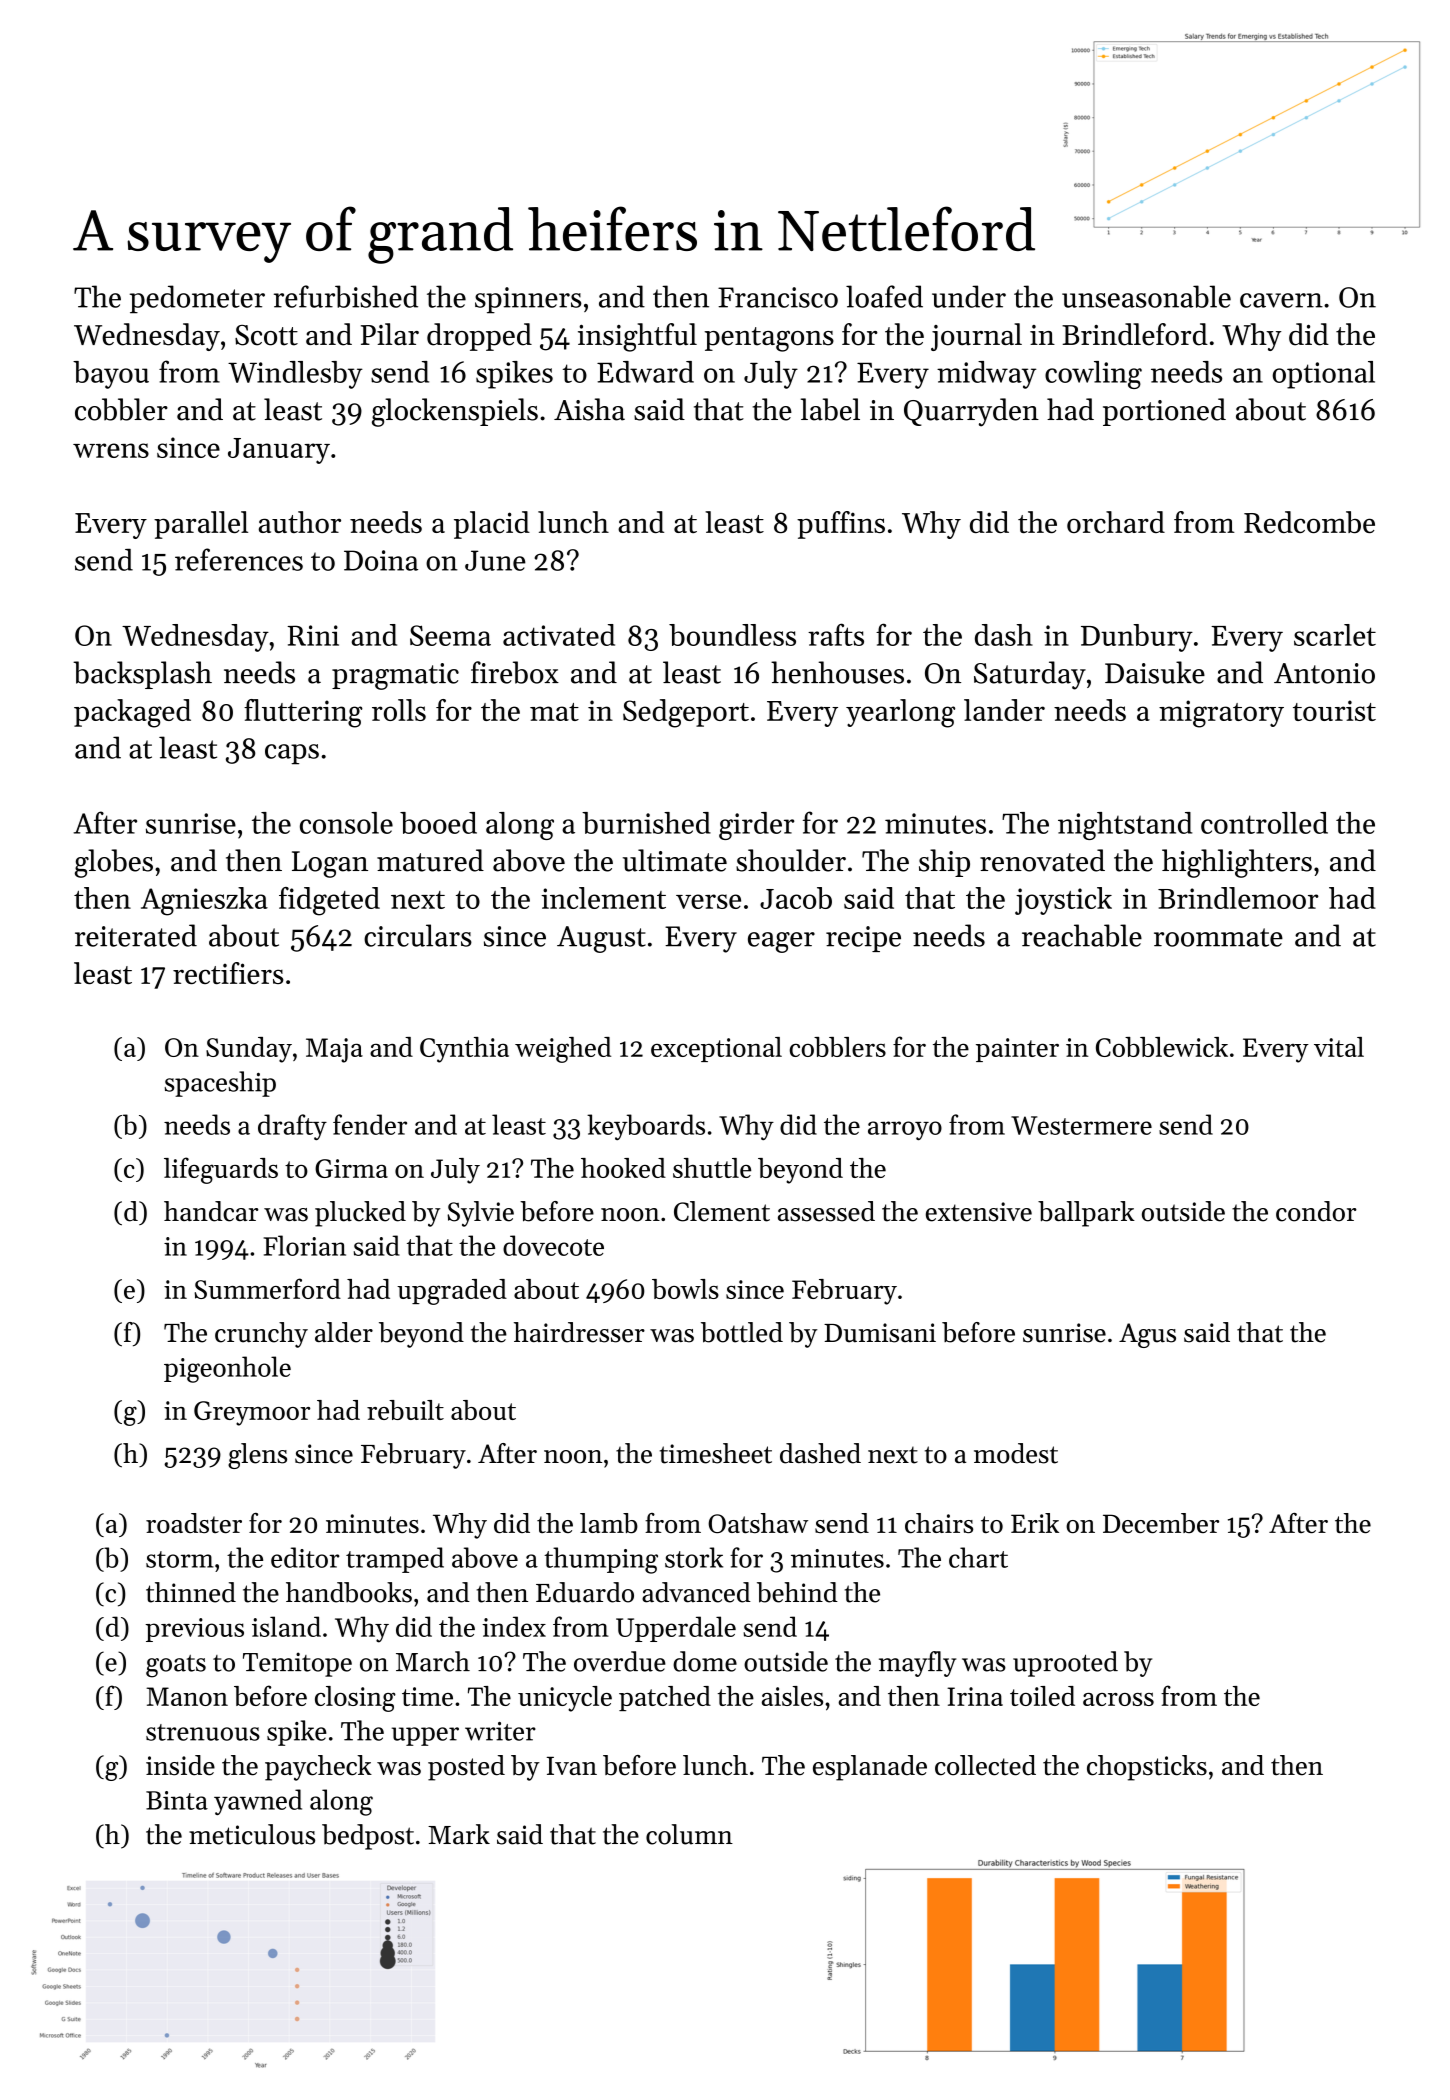 The width and height of the screenshot is (1450, 2100). Describe the element at coordinates (675, 860) in the screenshot. I see `ultimate` at that location.
